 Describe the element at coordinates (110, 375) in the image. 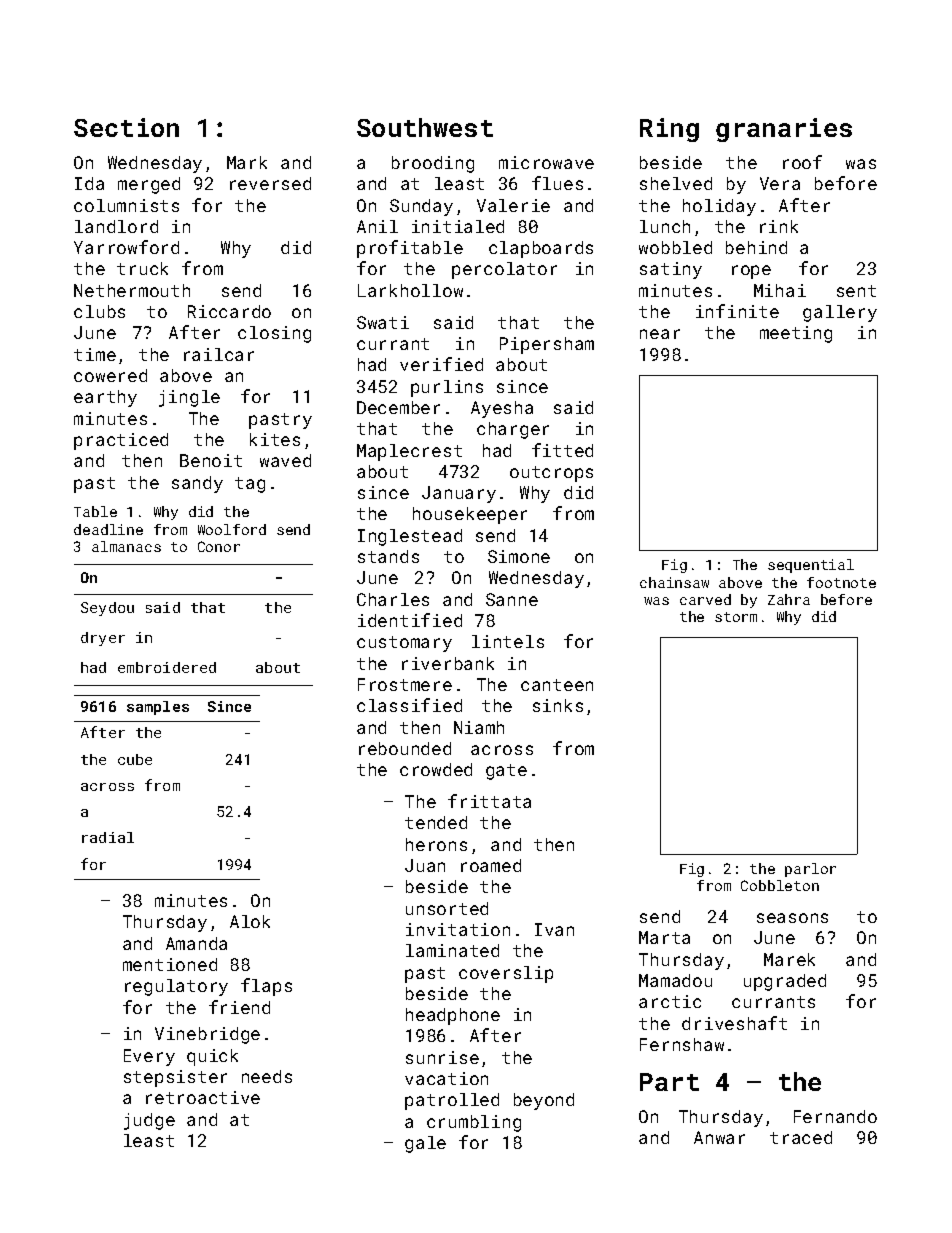

I see `cowered` at that location.
